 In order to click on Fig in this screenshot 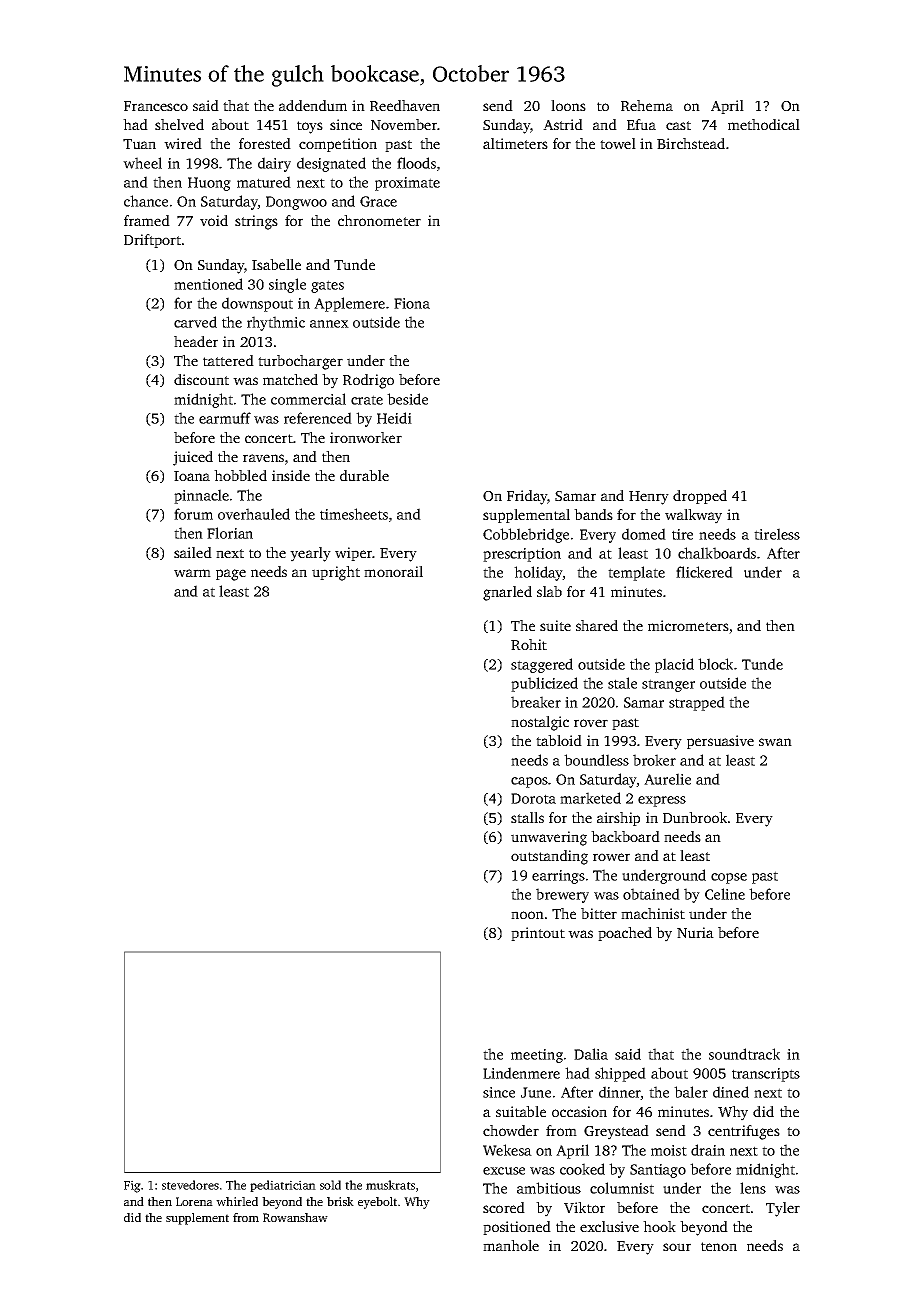, I will do `click(132, 1186)`.
